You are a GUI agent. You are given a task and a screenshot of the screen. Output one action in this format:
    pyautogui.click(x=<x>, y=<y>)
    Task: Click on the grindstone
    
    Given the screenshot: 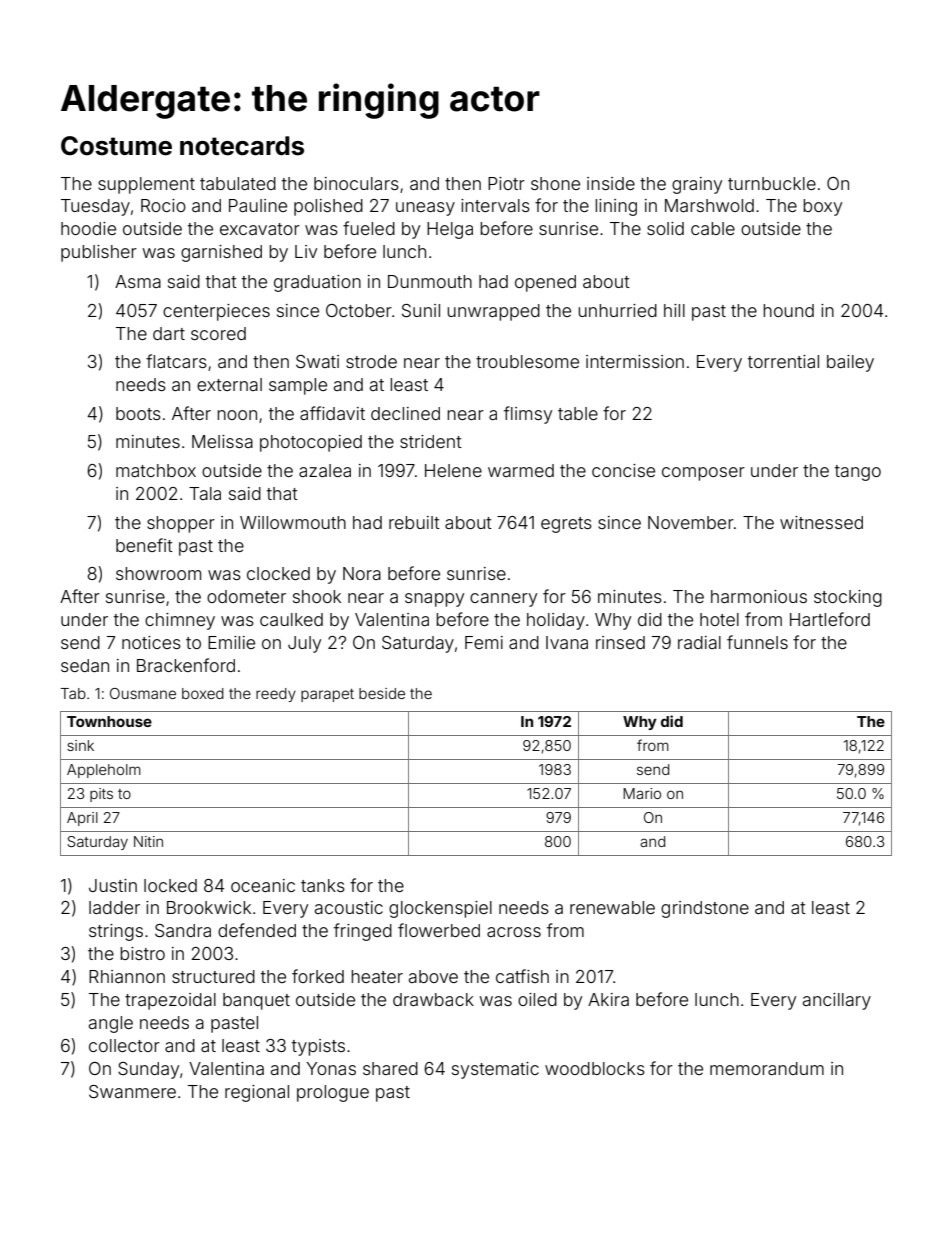 What is the action you would take?
    pyautogui.click(x=705, y=909)
